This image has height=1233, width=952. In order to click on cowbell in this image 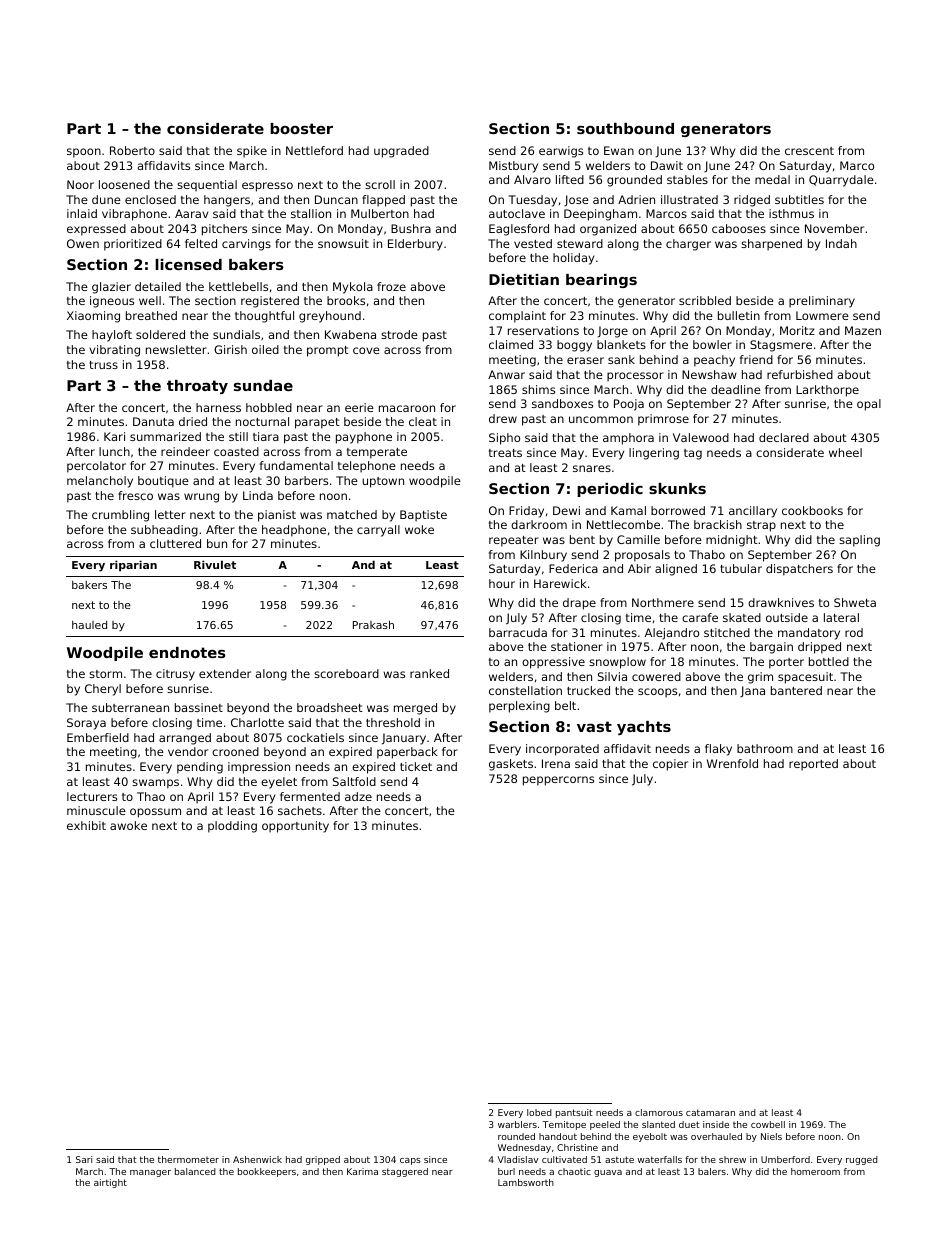, I will do `click(768, 1124)`.
